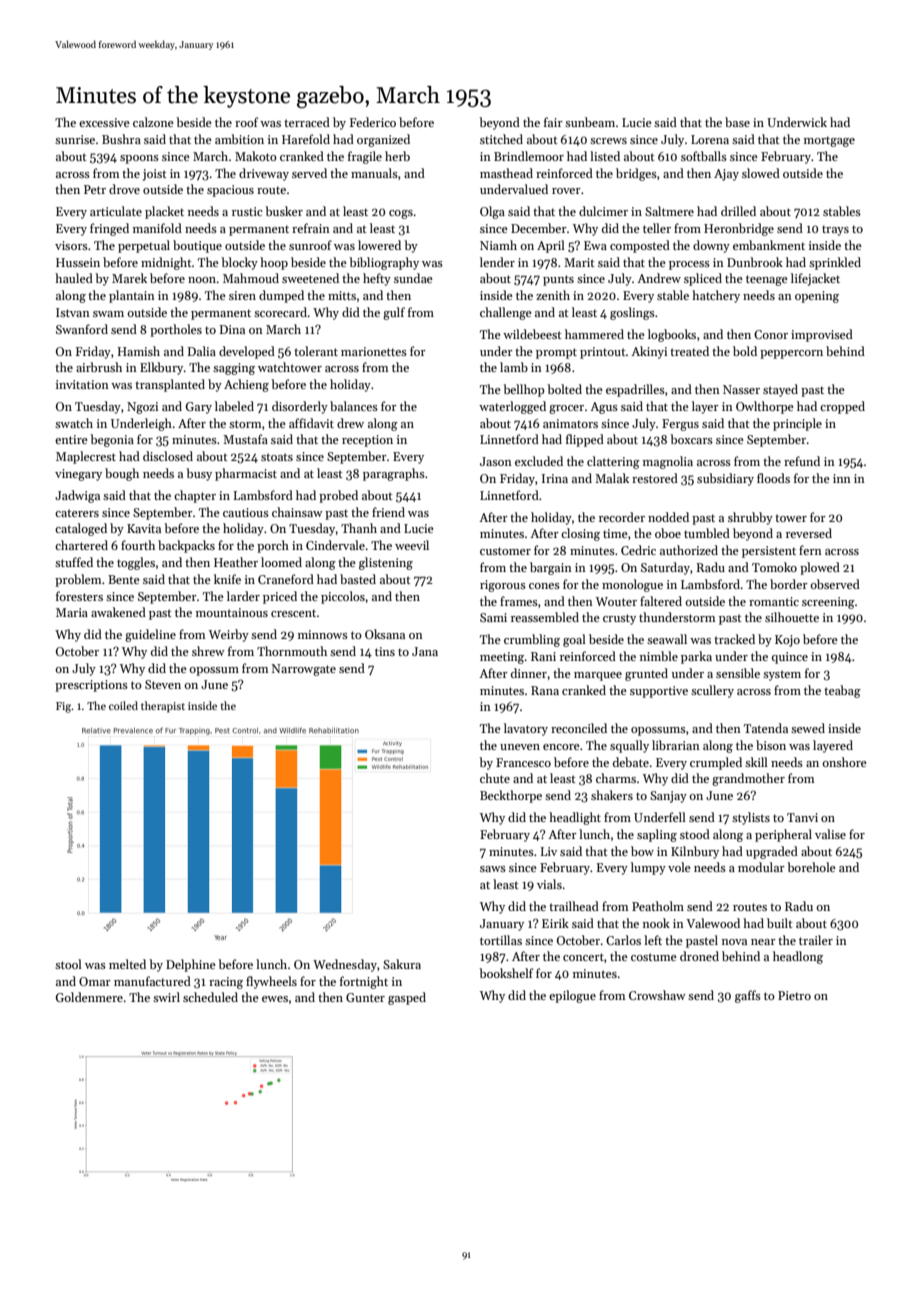 This screenshot has width=924, height=1308. I want to click on affidavit, so click(311, 423).
